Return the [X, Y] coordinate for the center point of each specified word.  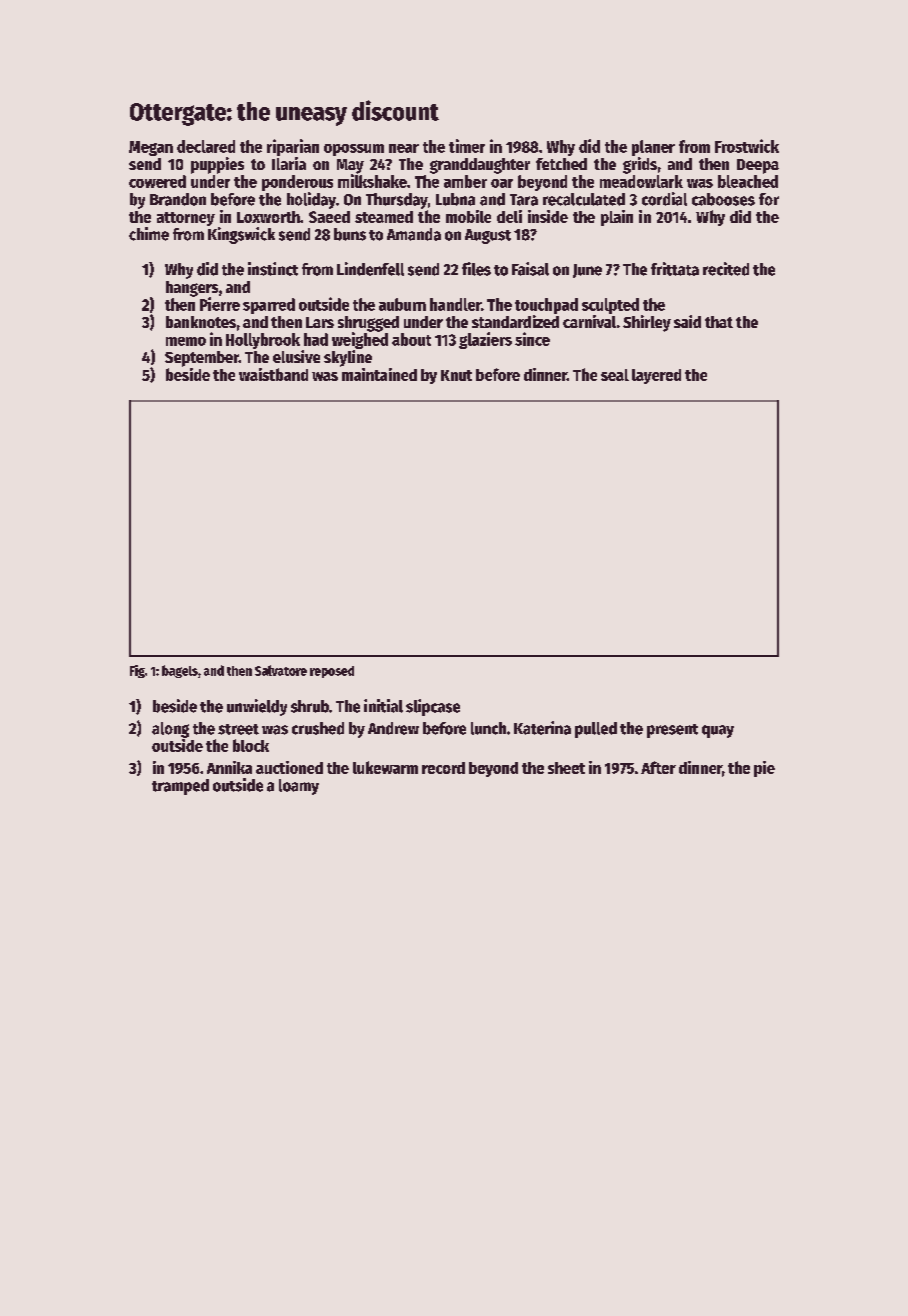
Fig [137, 671]
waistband [273, 374]
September [202, 359]
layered [656, 376]
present [672, 731]
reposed [332, 672]
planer [653, 148]
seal [615, 375]
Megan [151, 148]
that [719, 322]
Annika [229, 767]
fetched [561, 164]
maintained [379, 374]
